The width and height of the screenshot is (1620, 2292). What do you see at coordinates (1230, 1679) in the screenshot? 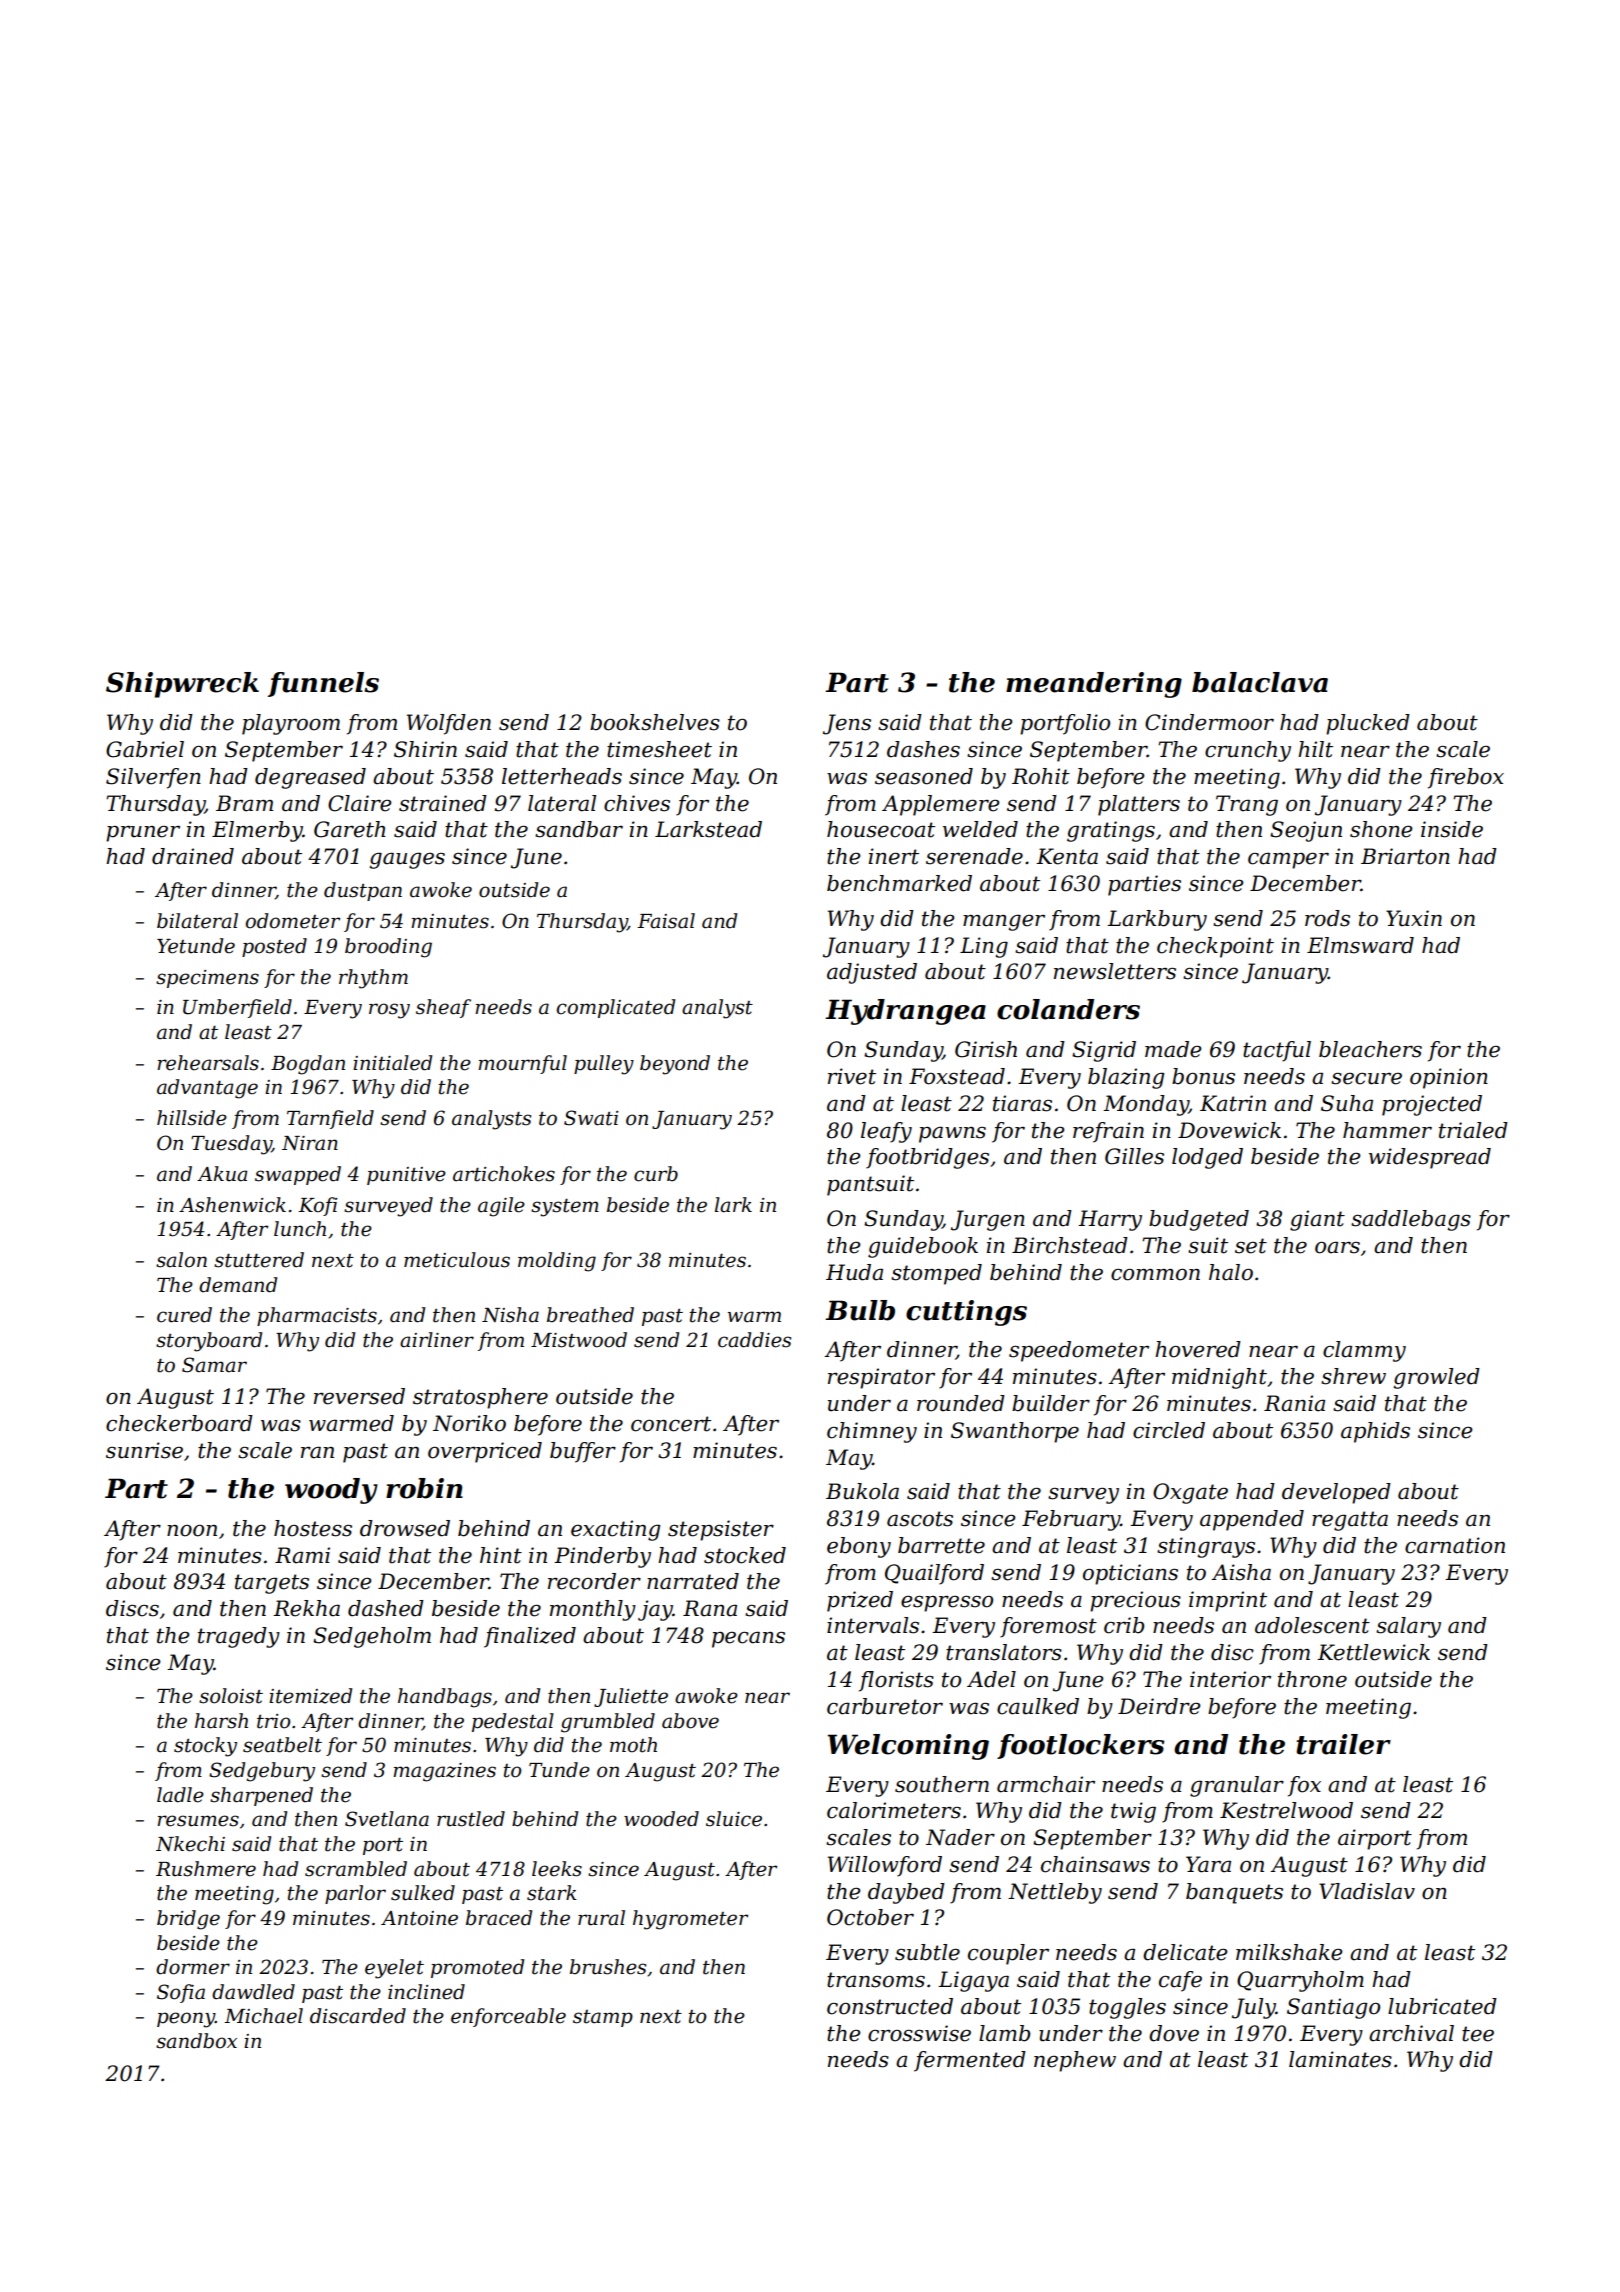
I see `interior` at bounding box center [1230, 1679].
